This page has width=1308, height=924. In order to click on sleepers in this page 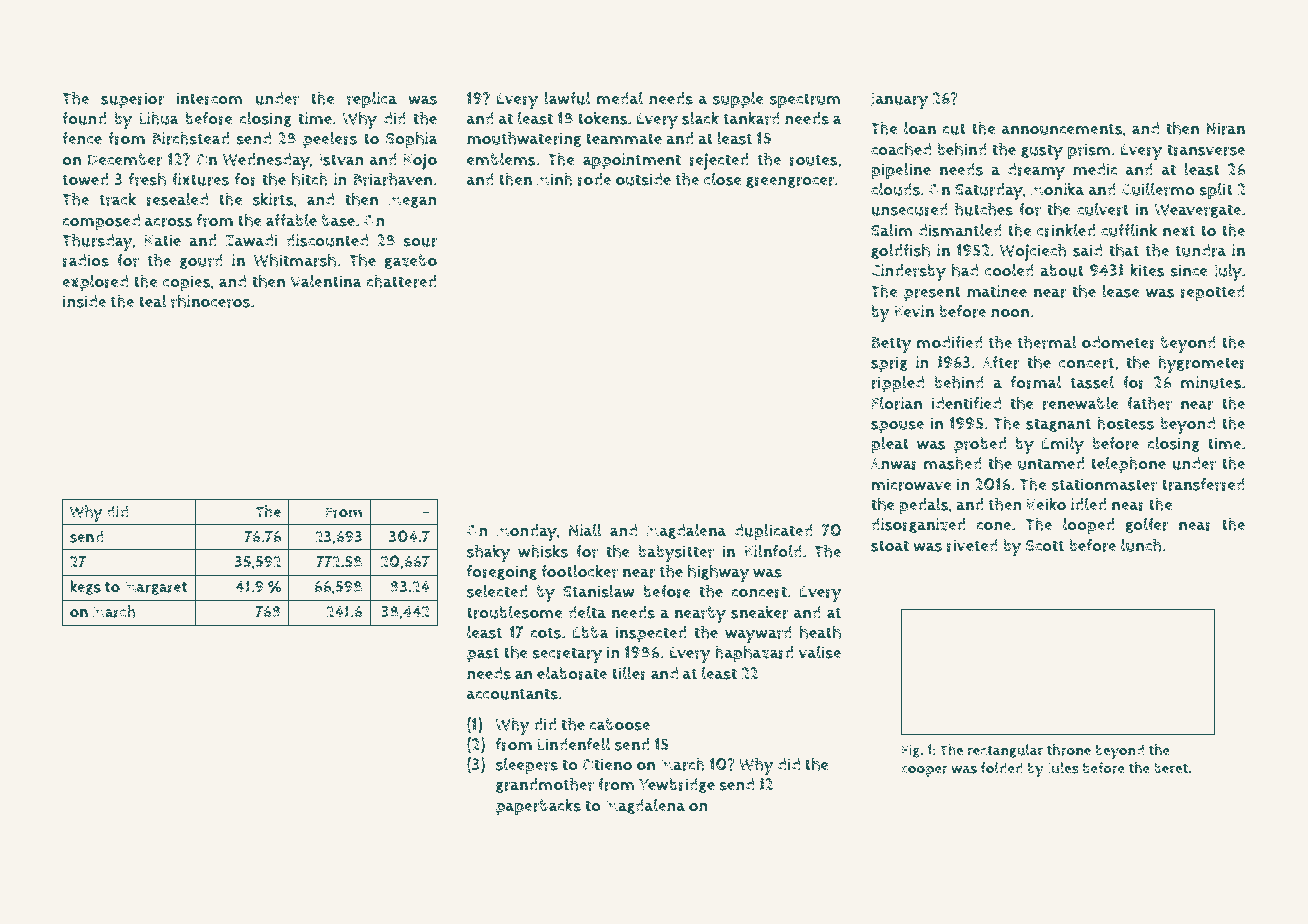, I will do `click(527, 766)`.
